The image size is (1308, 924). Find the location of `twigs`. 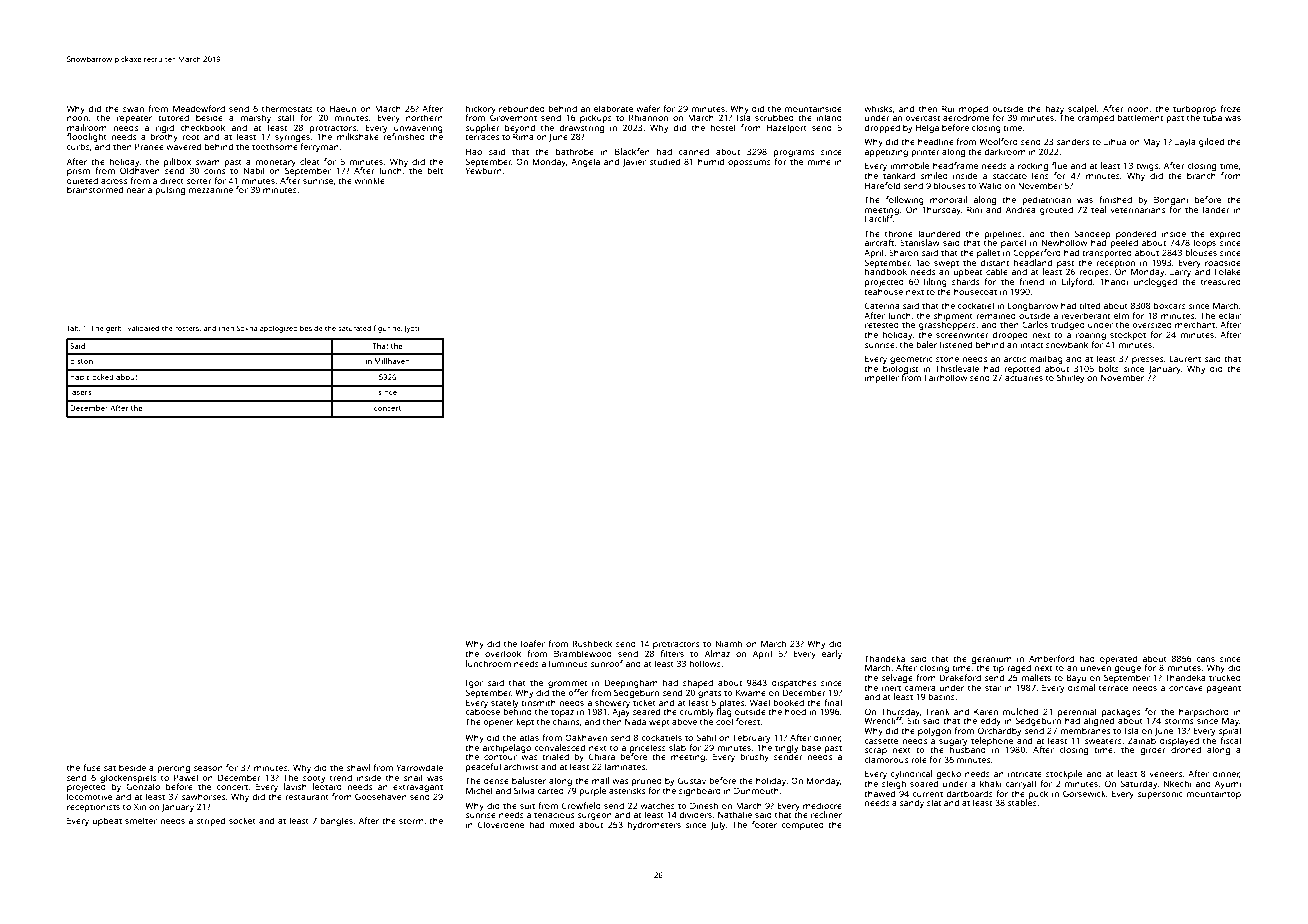

twigs is located at coordinates (1147, 166).
